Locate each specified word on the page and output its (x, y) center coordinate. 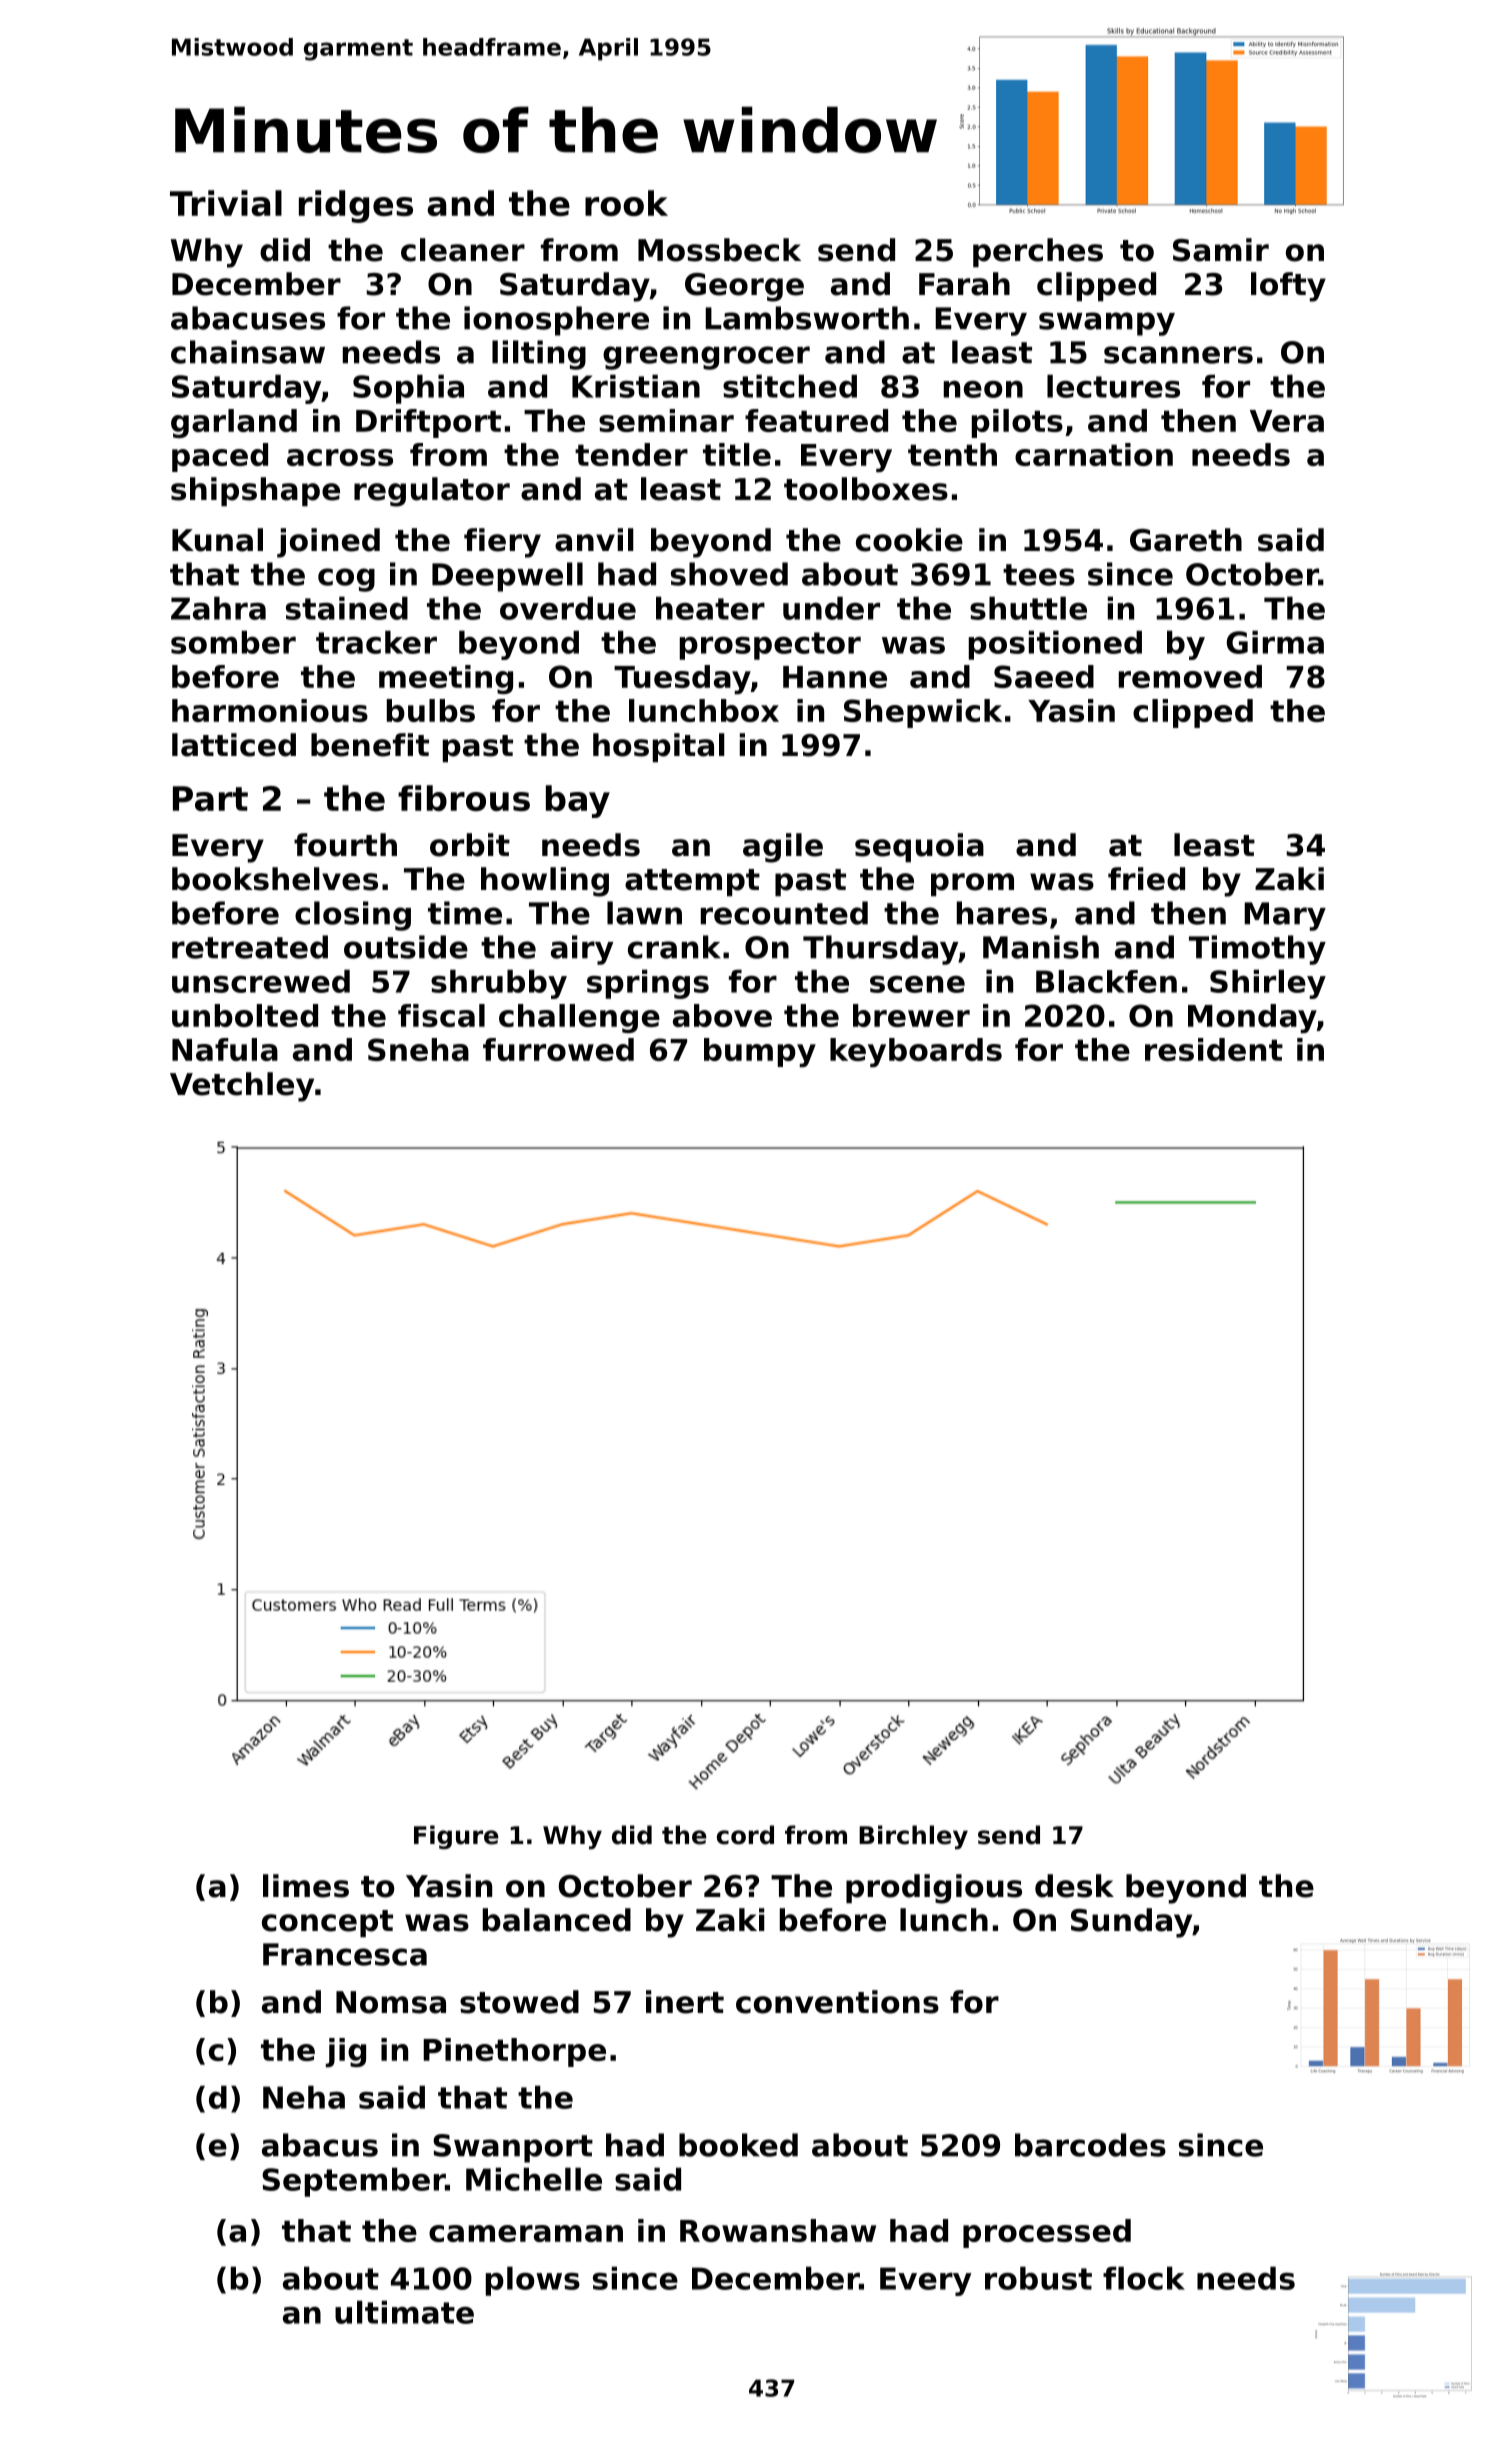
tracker (376, 642)
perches (1038, 252)
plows (533, 2281)
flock (1144, 2278)
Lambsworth (807, 318)
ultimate (404, 2312)
